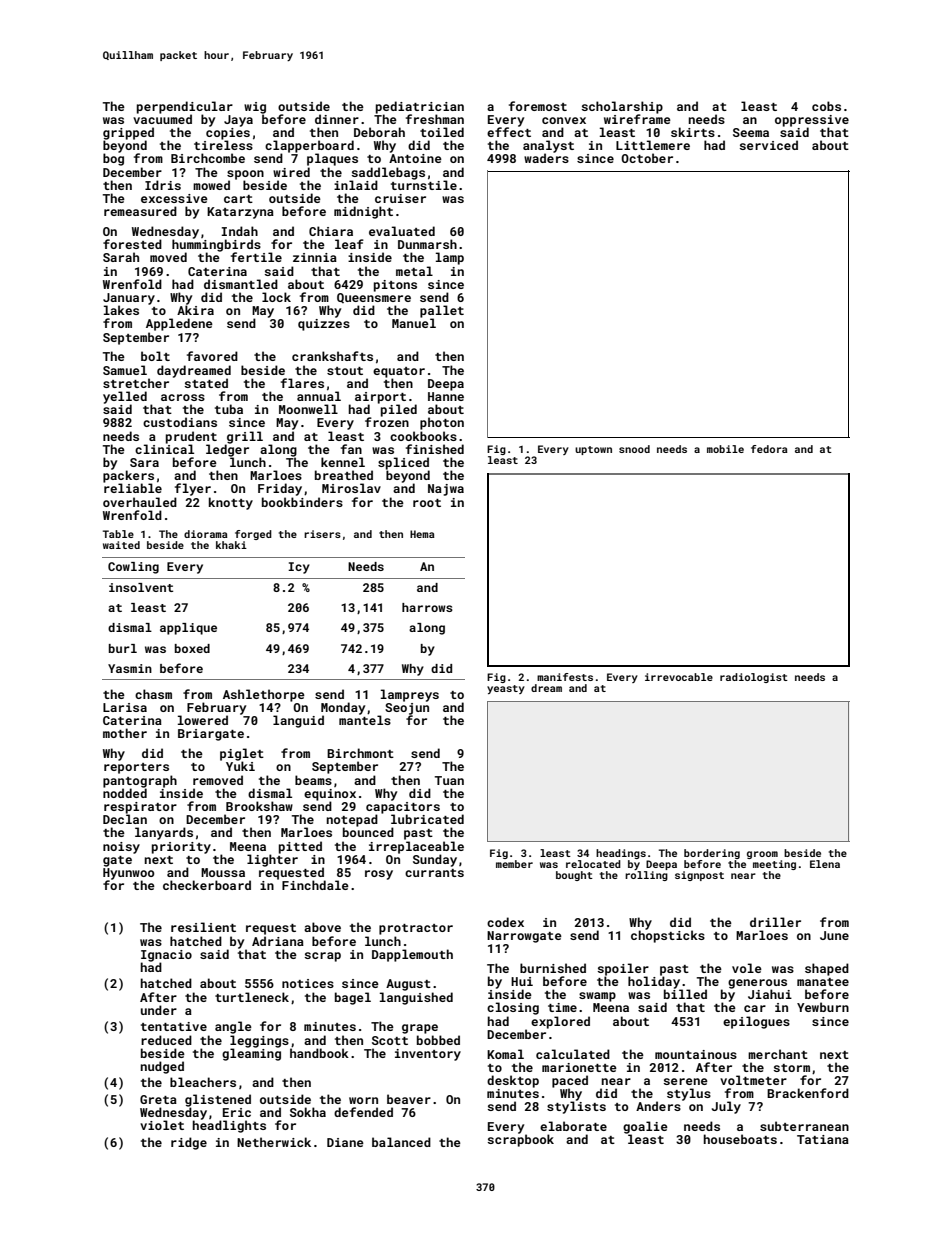  Describe the element at coordinates (408, 985) in the page. I see `August` at that location.
